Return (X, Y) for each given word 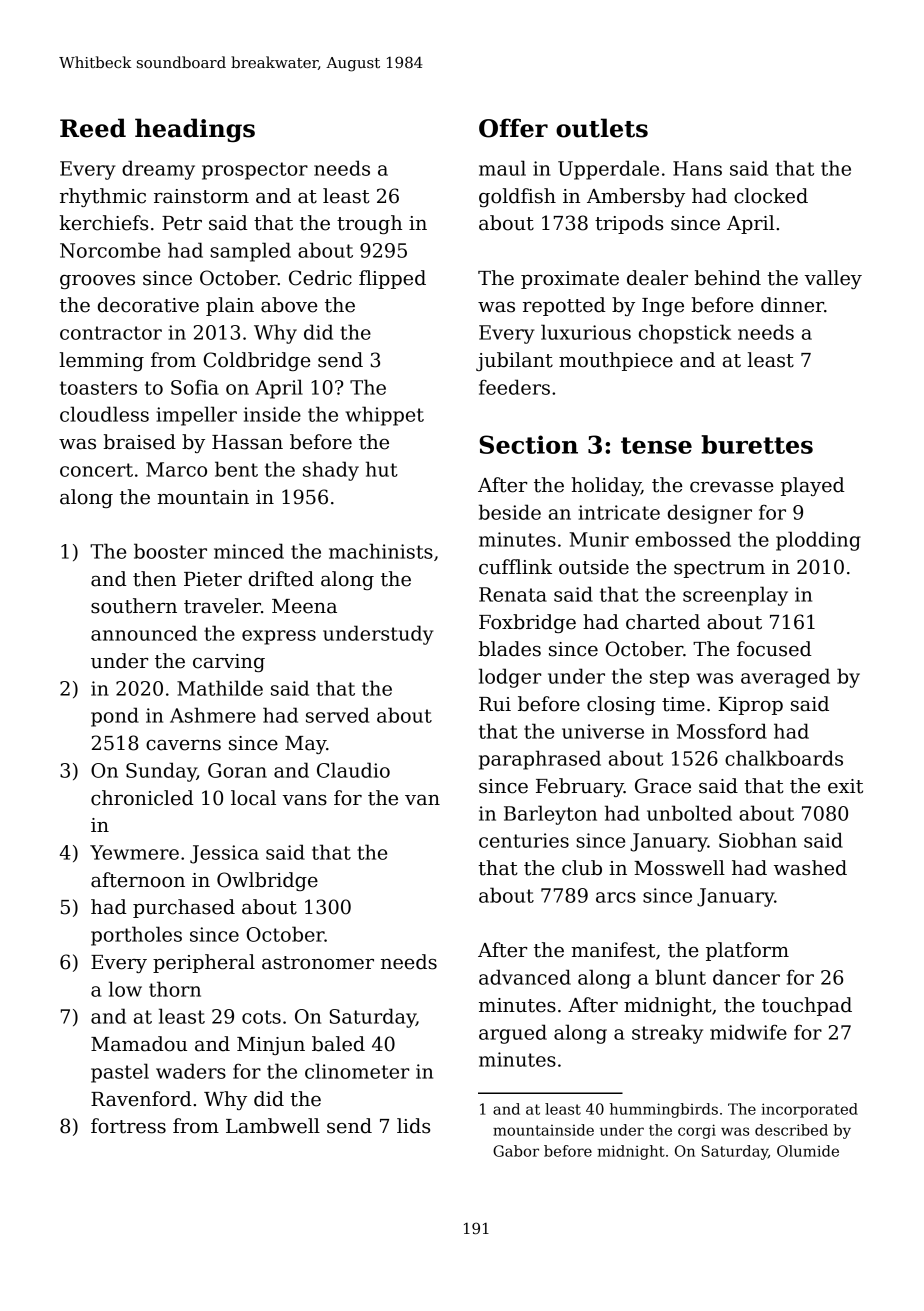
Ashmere (213, 715)
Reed (93, 128)
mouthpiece (616, 361)
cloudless (104, 414)
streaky (667, 1034)
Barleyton (550, 815)
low (125, 989)
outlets (602, 128)
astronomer (318, 963)
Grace (663, 786)
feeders (514, 387)
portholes (136, 936)
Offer (513, 128)
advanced (525, 977)
